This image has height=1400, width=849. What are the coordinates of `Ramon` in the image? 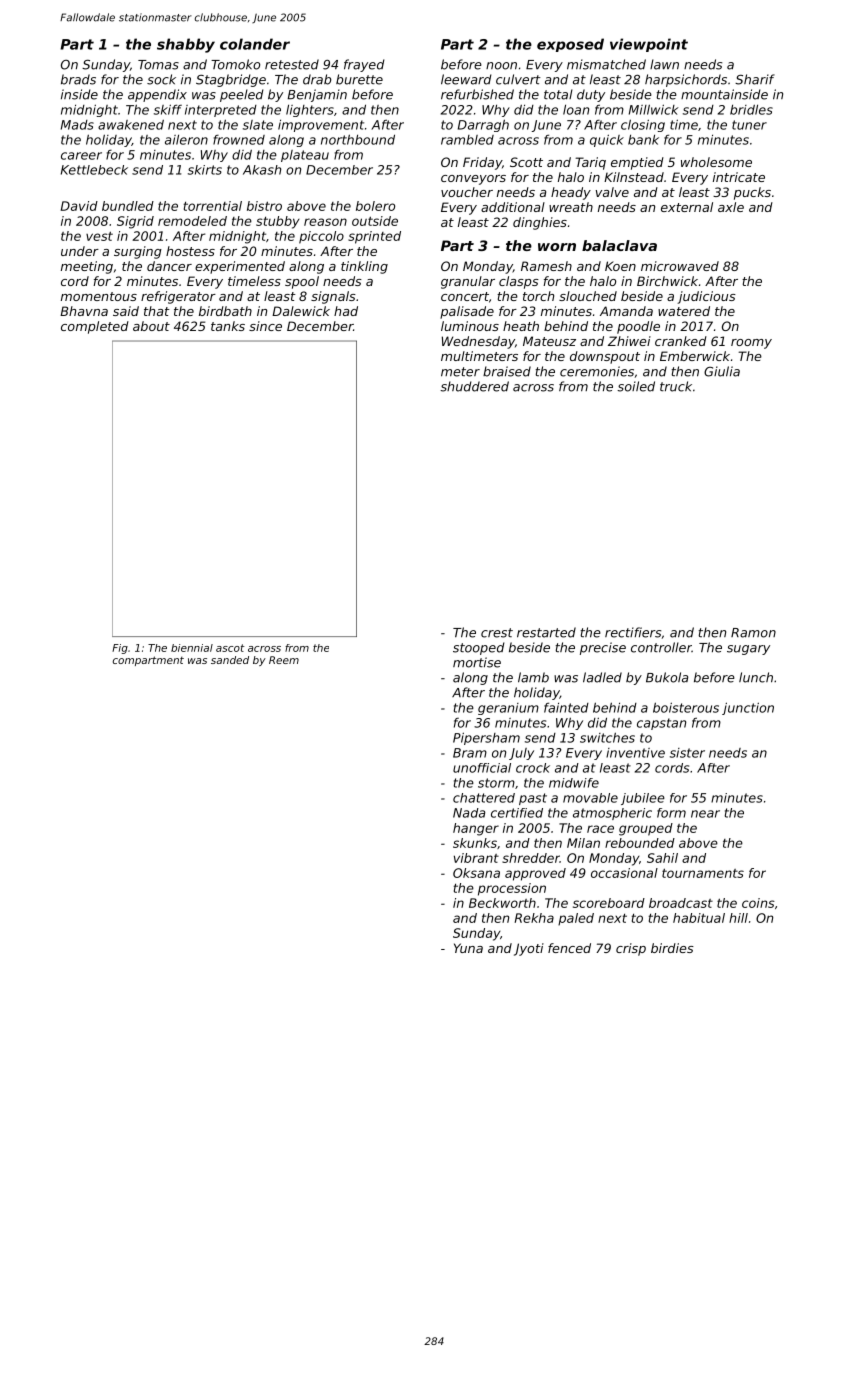 It's located at (753, 633).
